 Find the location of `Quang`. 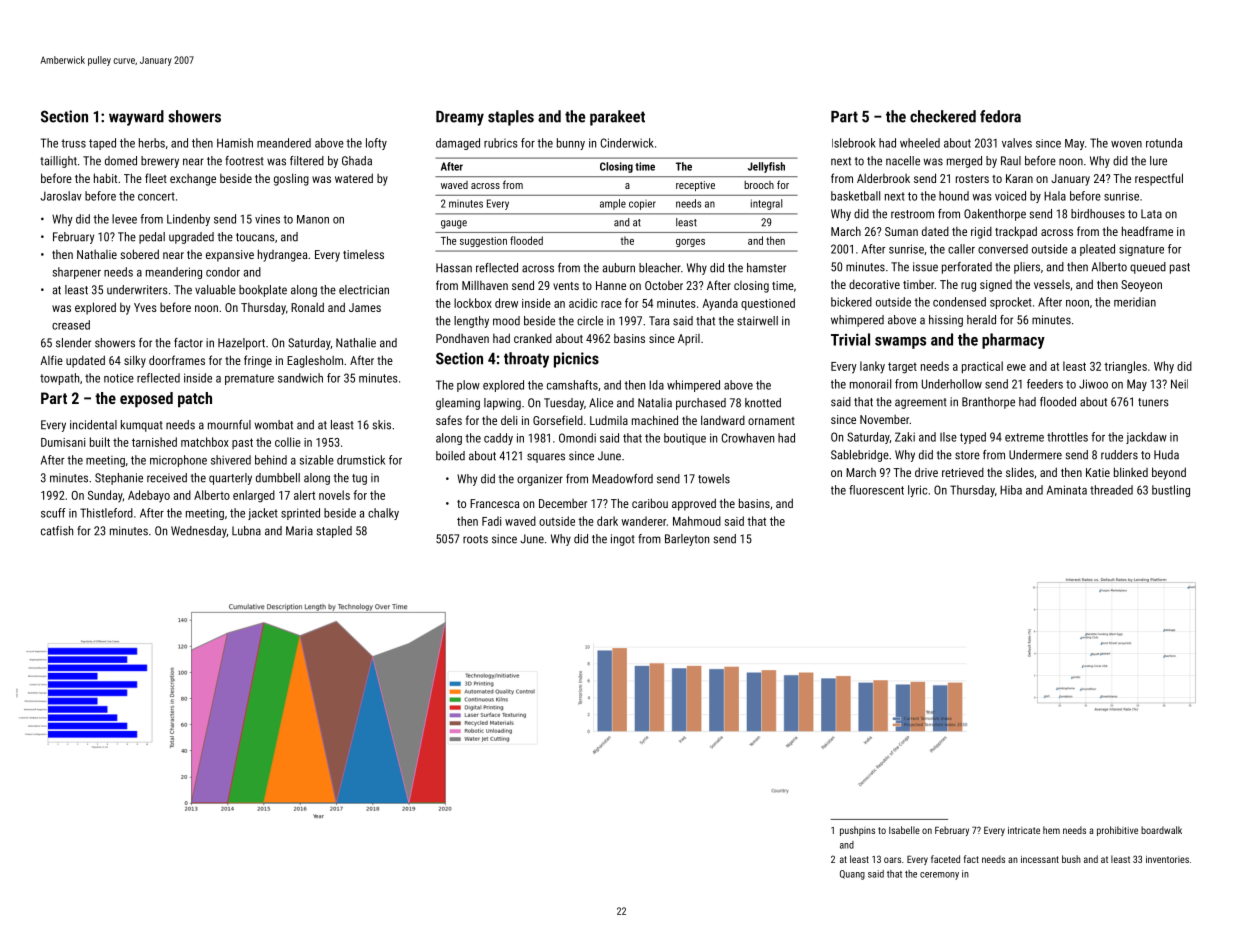

Quang is located at coordinates (852, 875).
